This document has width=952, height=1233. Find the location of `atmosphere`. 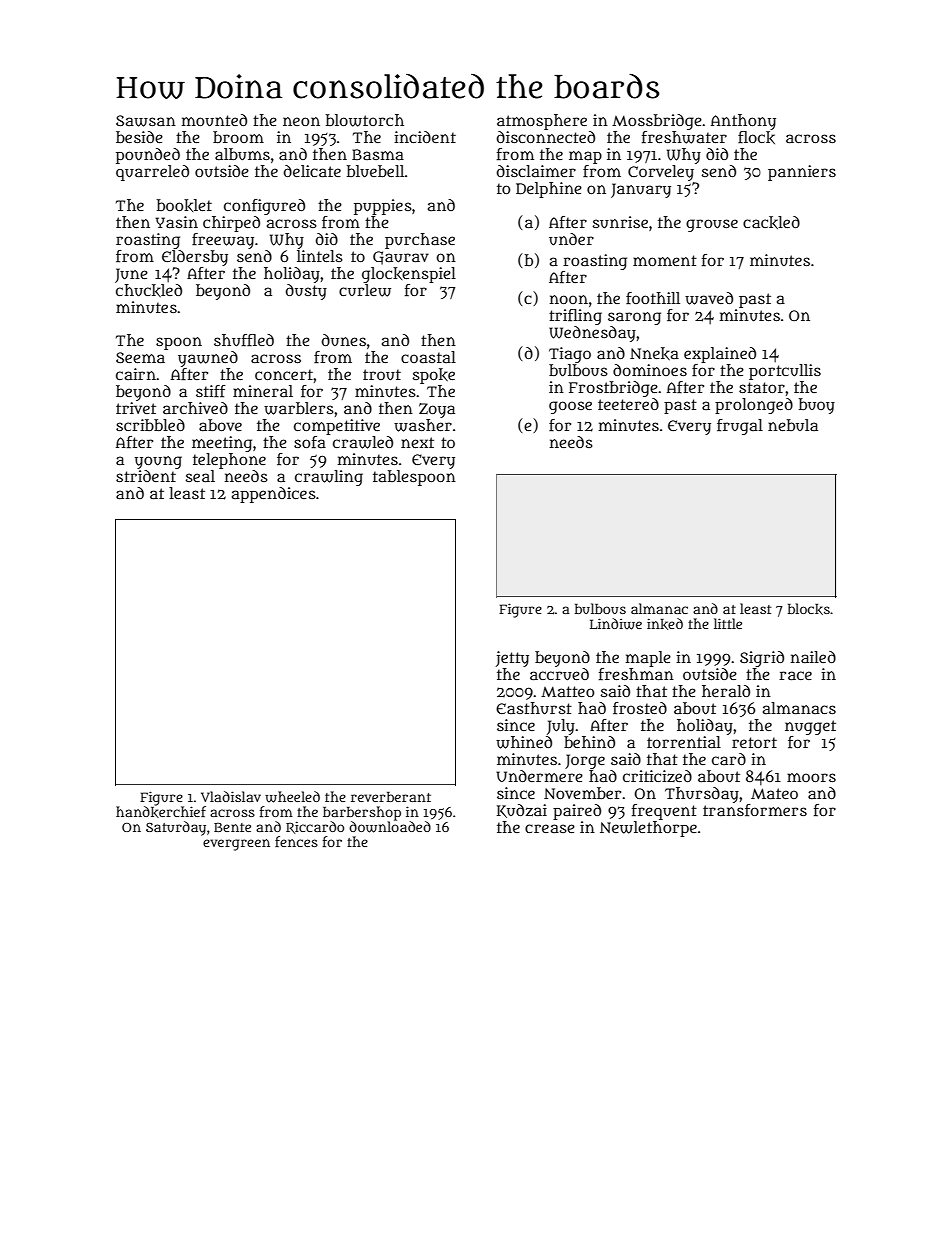

atmosphere is located at coordinates (542, 122).
